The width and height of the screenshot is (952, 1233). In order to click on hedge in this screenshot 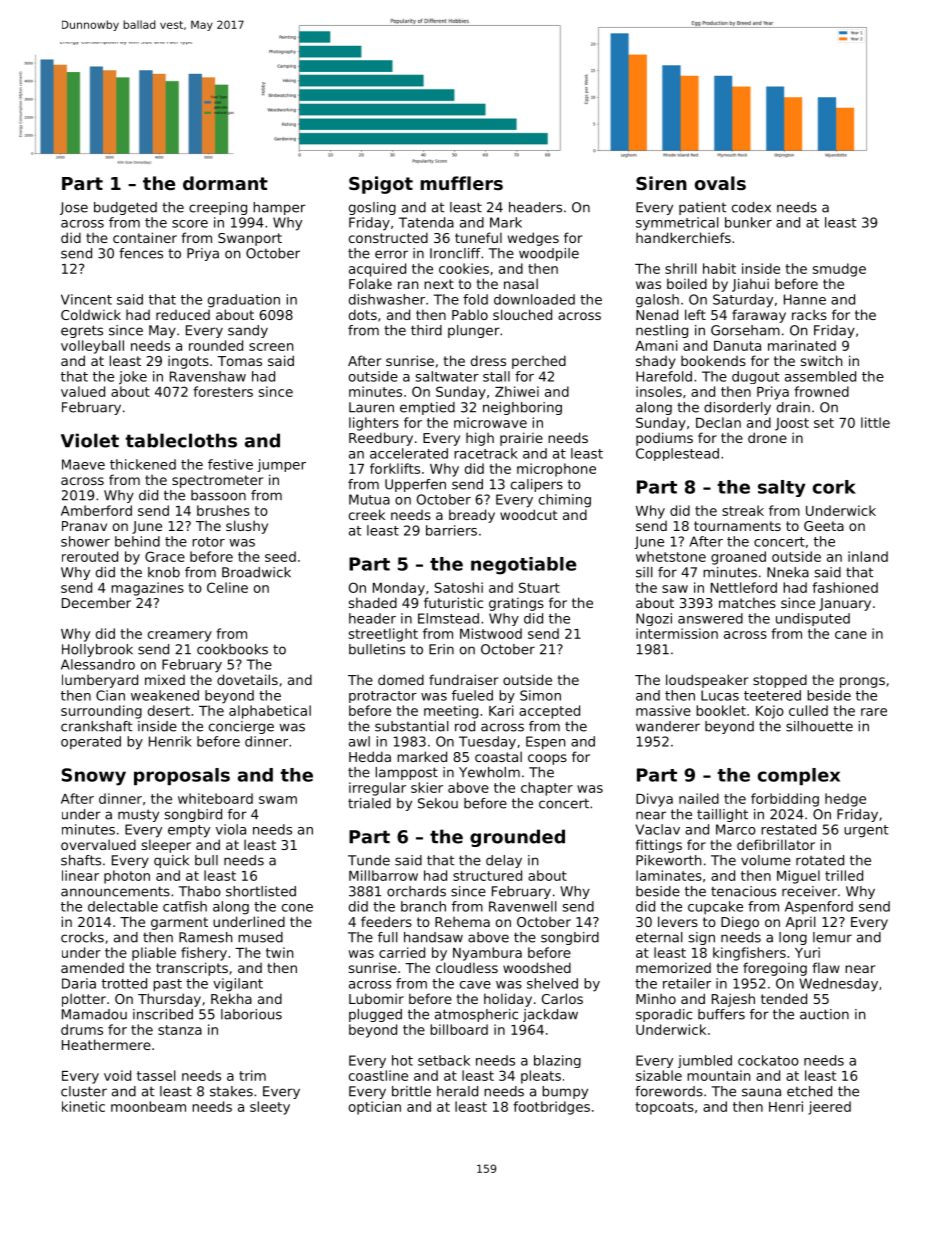, I will do `click(845, 800)`.
